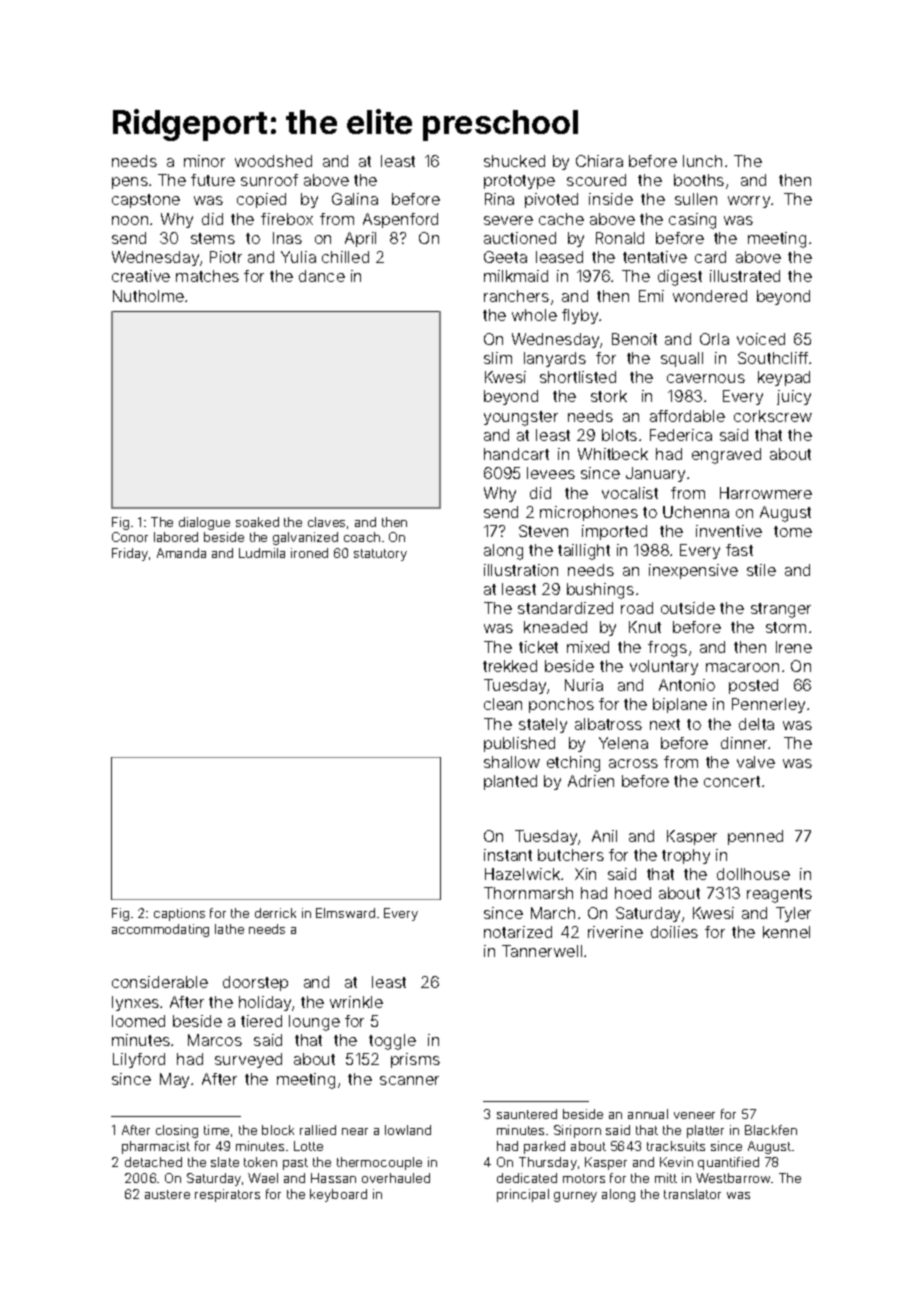 The height and width of the image is (1308, 924). Describe the element at coordinates (130, 220) in the image. I see `noon` at that location.
